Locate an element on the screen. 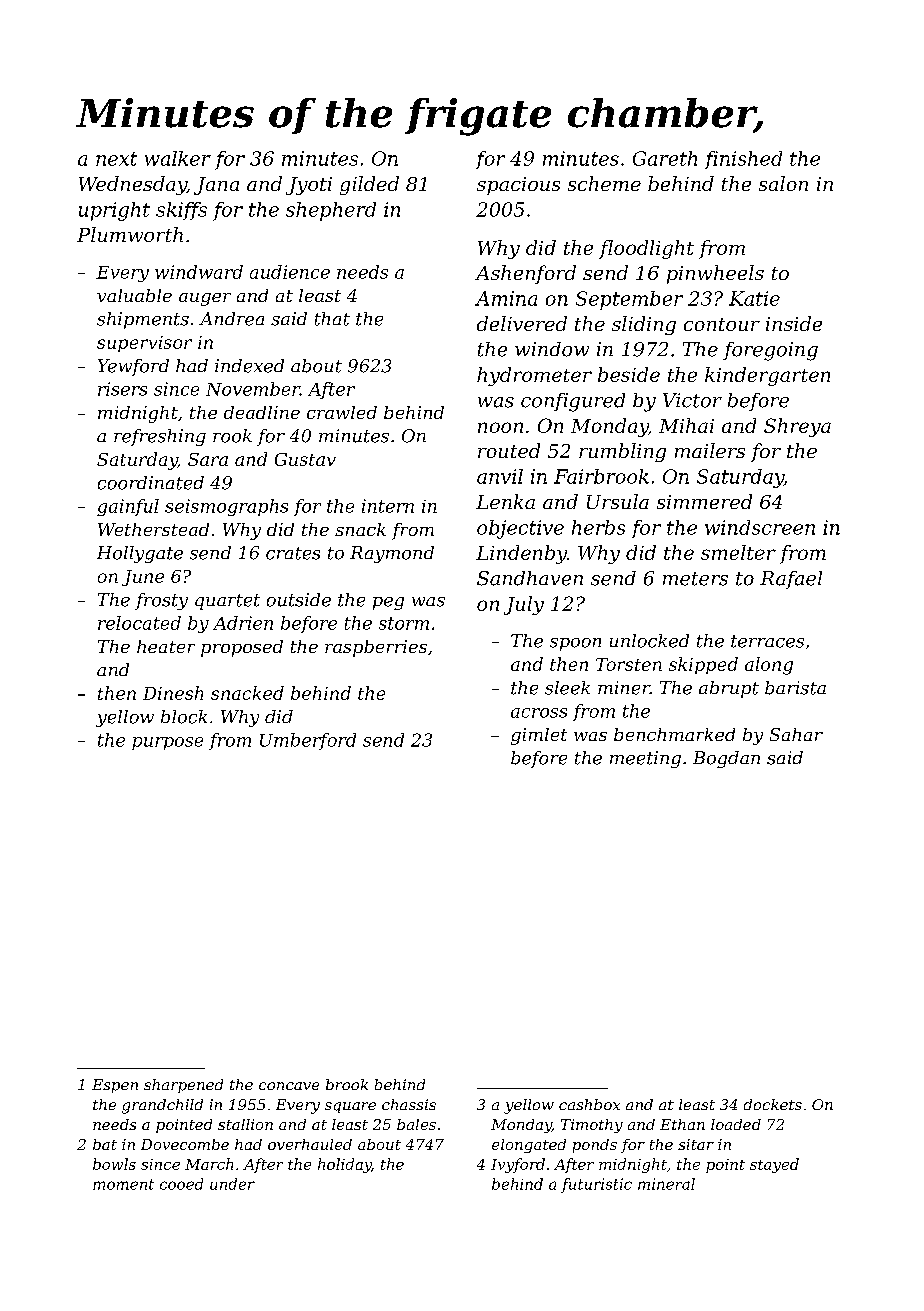 The height and width of the screenshot is (1311, 924). Espen is located at coordinates (115, 1086).
